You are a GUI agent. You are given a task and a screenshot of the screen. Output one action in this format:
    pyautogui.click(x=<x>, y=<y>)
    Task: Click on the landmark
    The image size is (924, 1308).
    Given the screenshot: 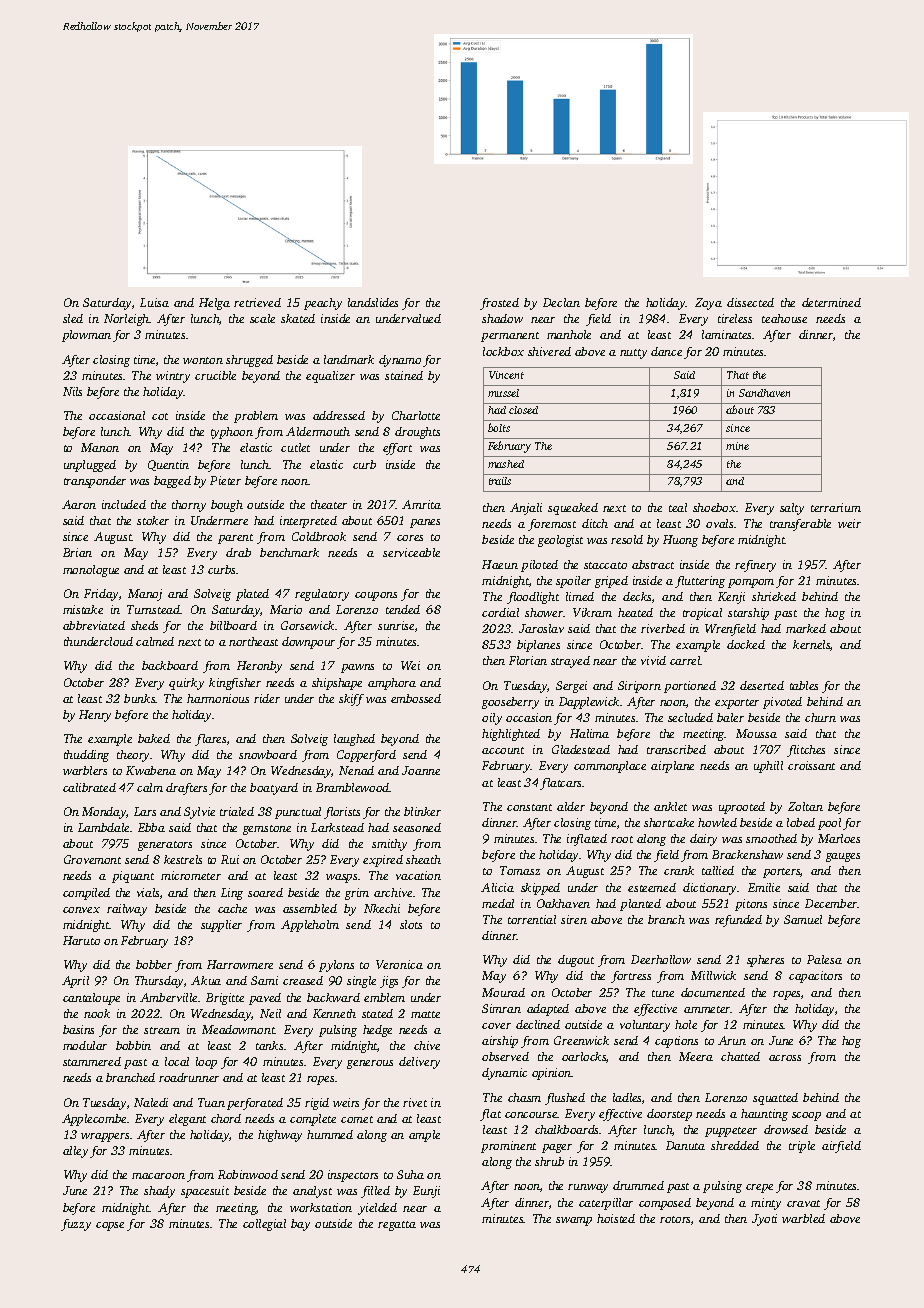 What is the action you would take?
    pyautogui.click(x=349, y=359)
